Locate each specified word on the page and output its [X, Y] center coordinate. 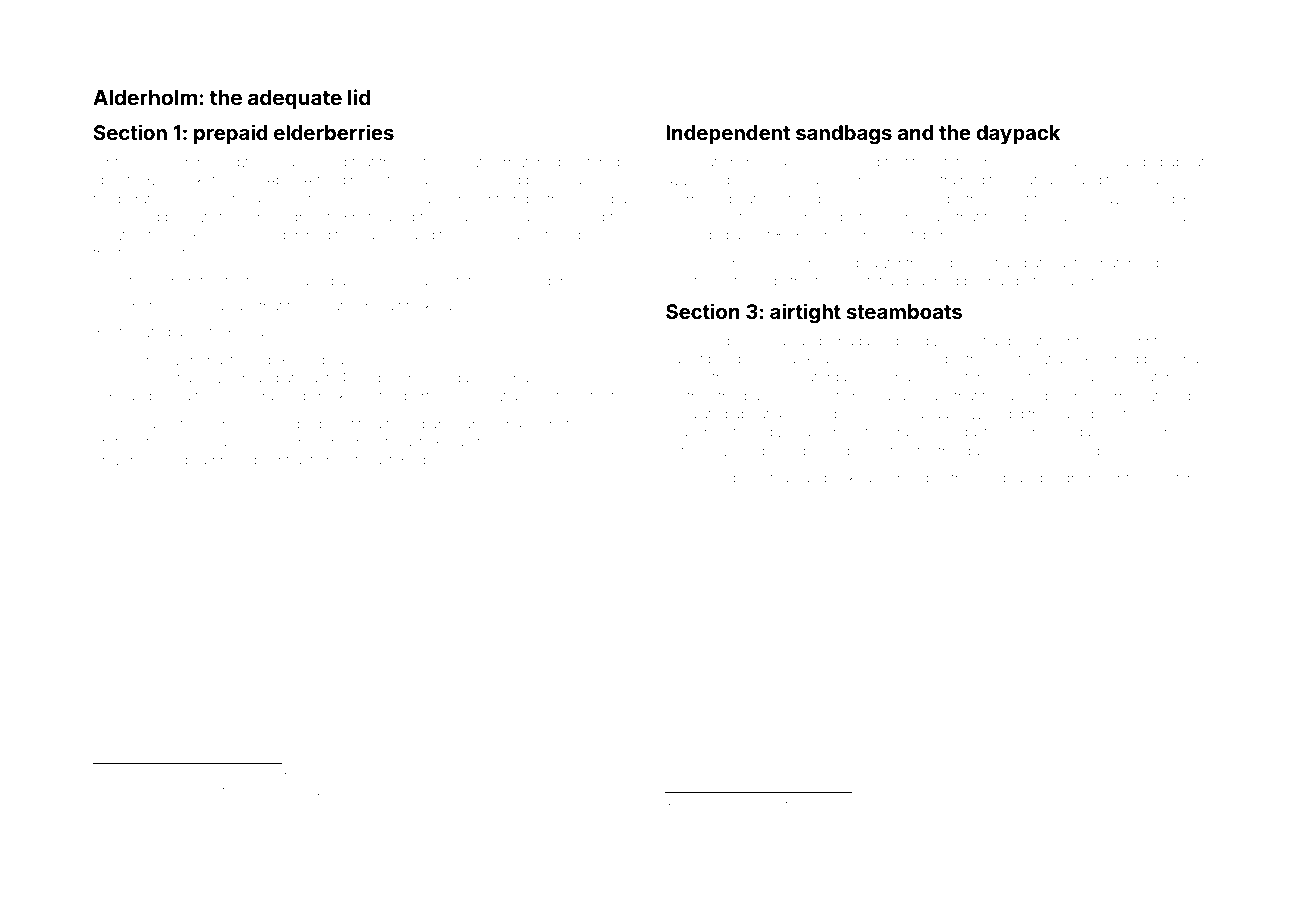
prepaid [231, 134]
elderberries [334, 132]
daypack [1018, 134]
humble [125, 805]
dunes [438, 460]
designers [1067, 479]
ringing [234, 461]
